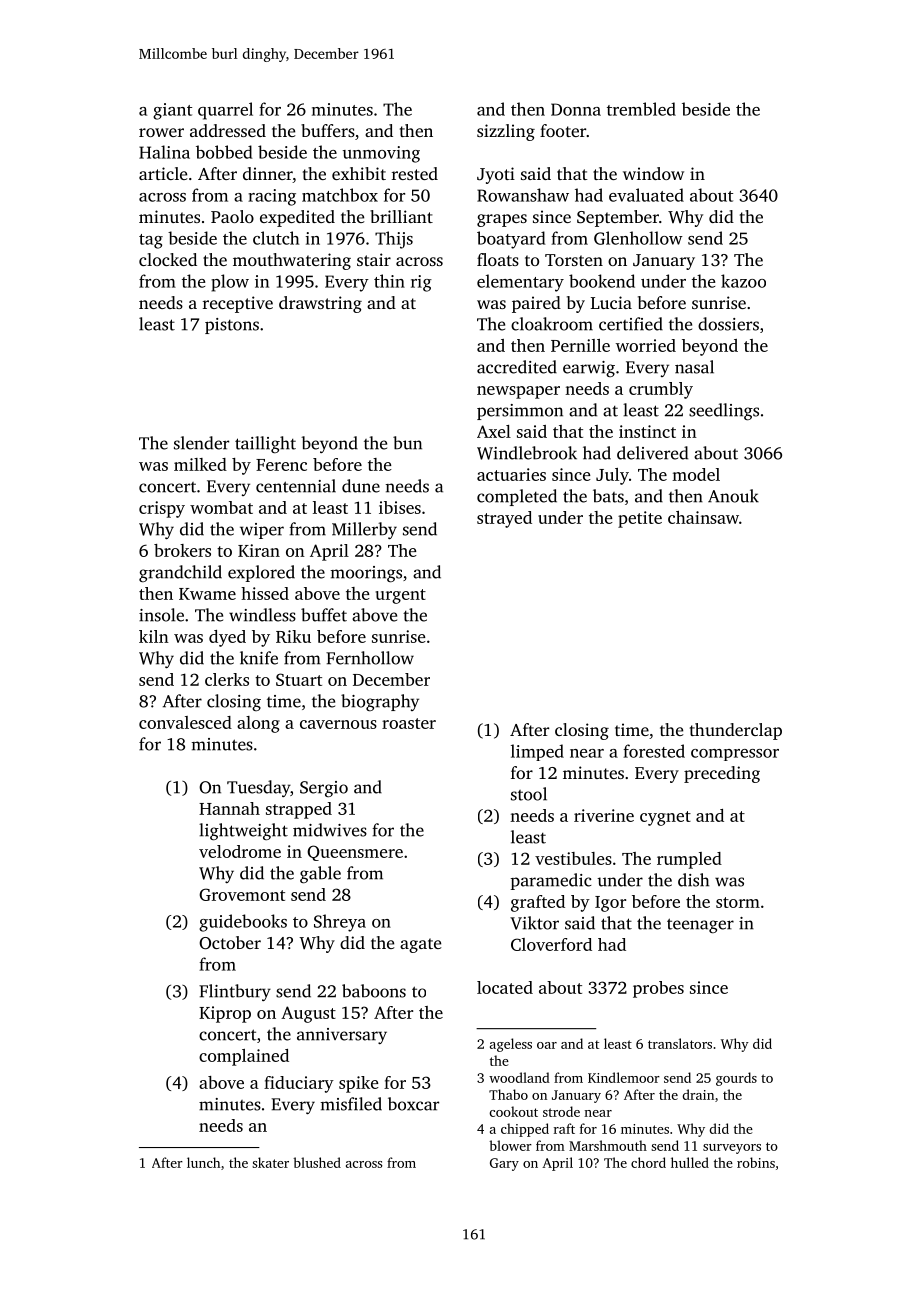  What do you see at coordinates (722, 774) in the document?
I see `preceding` at bounding box center [722, 774].
